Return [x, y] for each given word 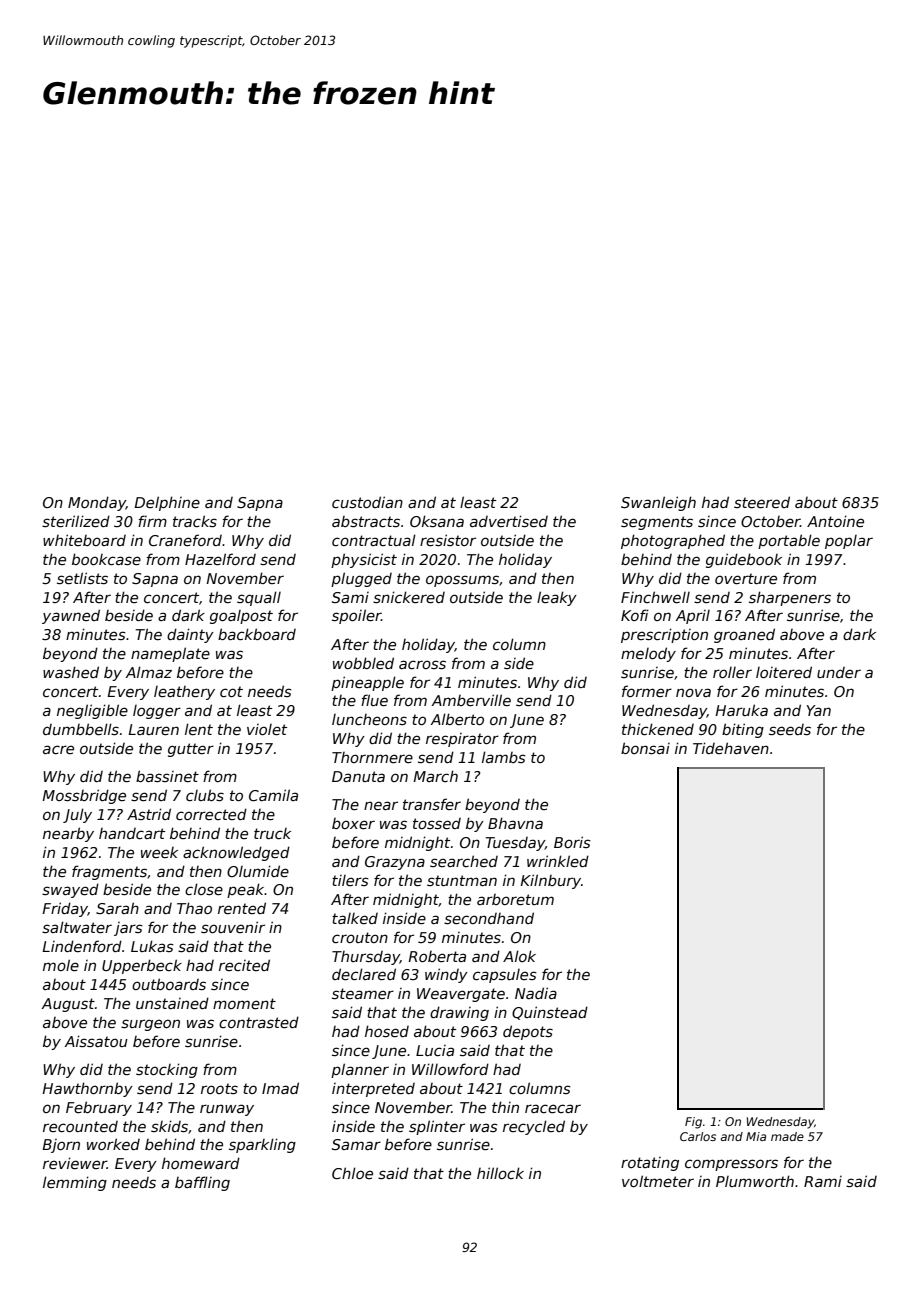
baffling [202, 1183]
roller [732, 672]
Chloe [352, 1173]
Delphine [167, 503]
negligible [92, 711]
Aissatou [96, 1041]
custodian [367, 502]
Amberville [471, 700]
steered [762, 502]
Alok [519, 956]
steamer [363, 993]
